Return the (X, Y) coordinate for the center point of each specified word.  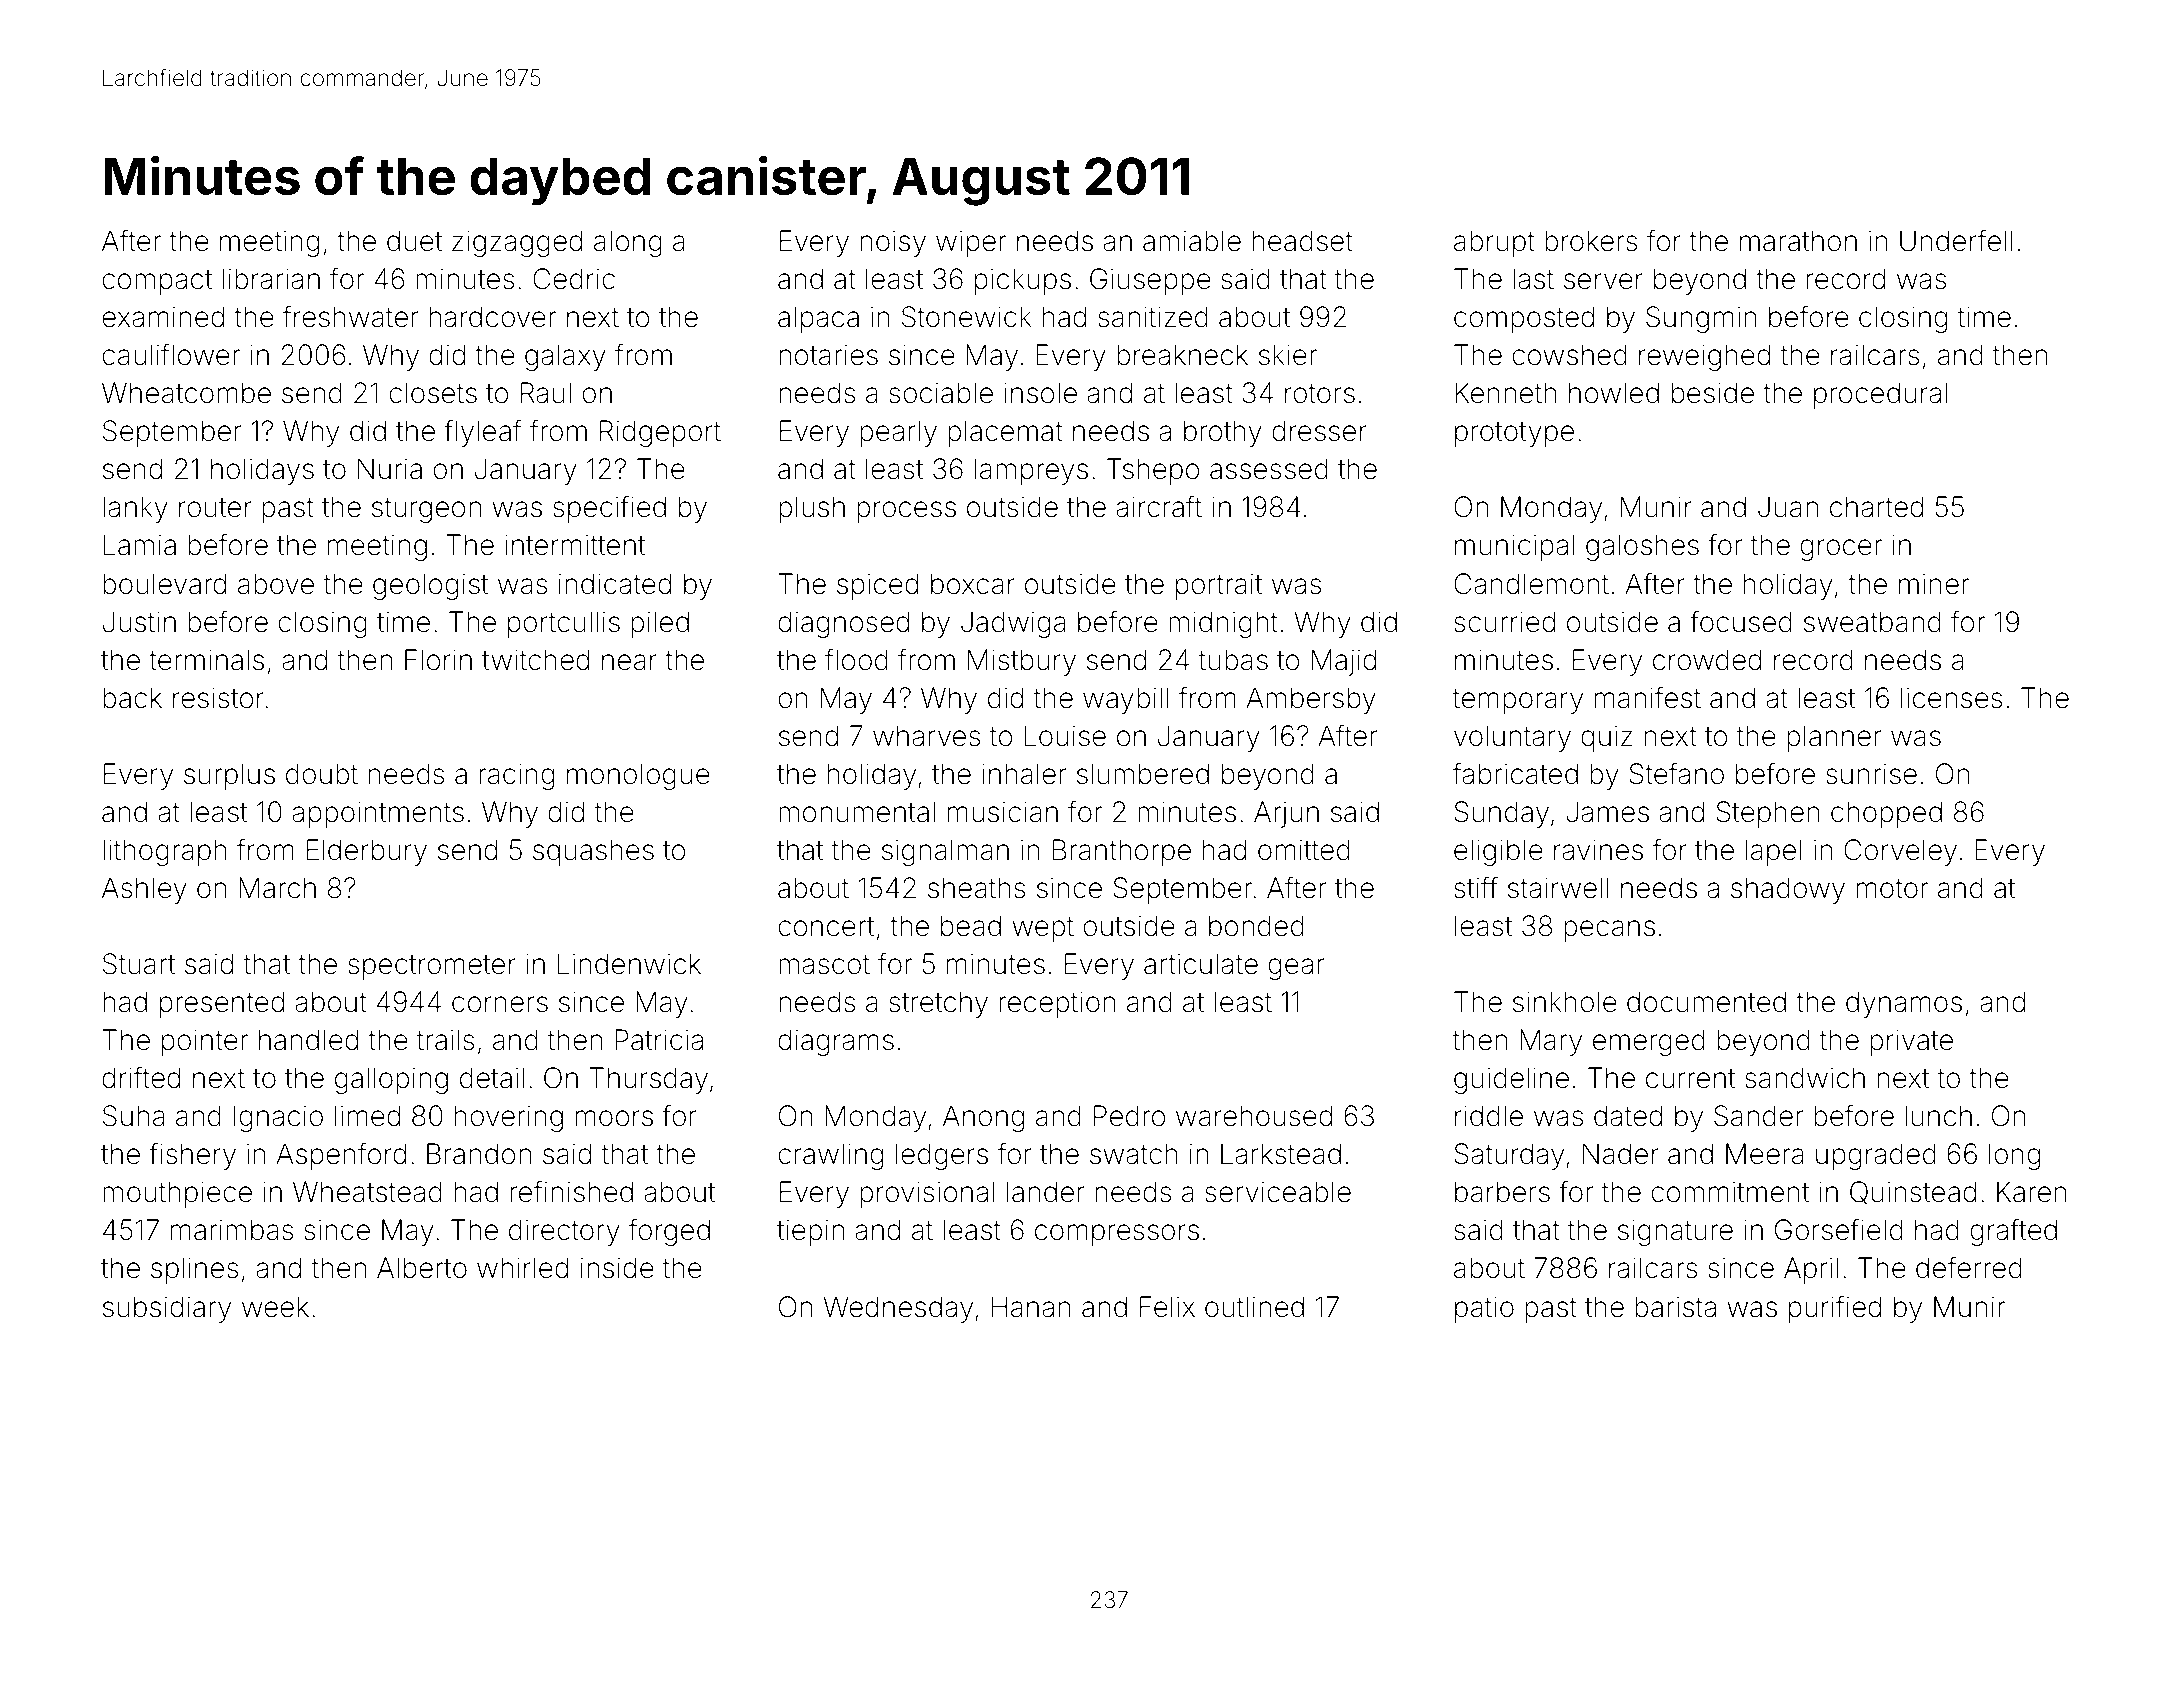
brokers (1591, 241)
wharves (926, 736)
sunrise (1871, 774)
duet (414, 241)
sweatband (1872, 622)
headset (1302, 241)
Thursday (648, 1080)
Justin (139, 622)
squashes (593, 852)
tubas (1233, 660)
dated (1628, 1116)
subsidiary (167, 1309)
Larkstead (1281, 1154)
